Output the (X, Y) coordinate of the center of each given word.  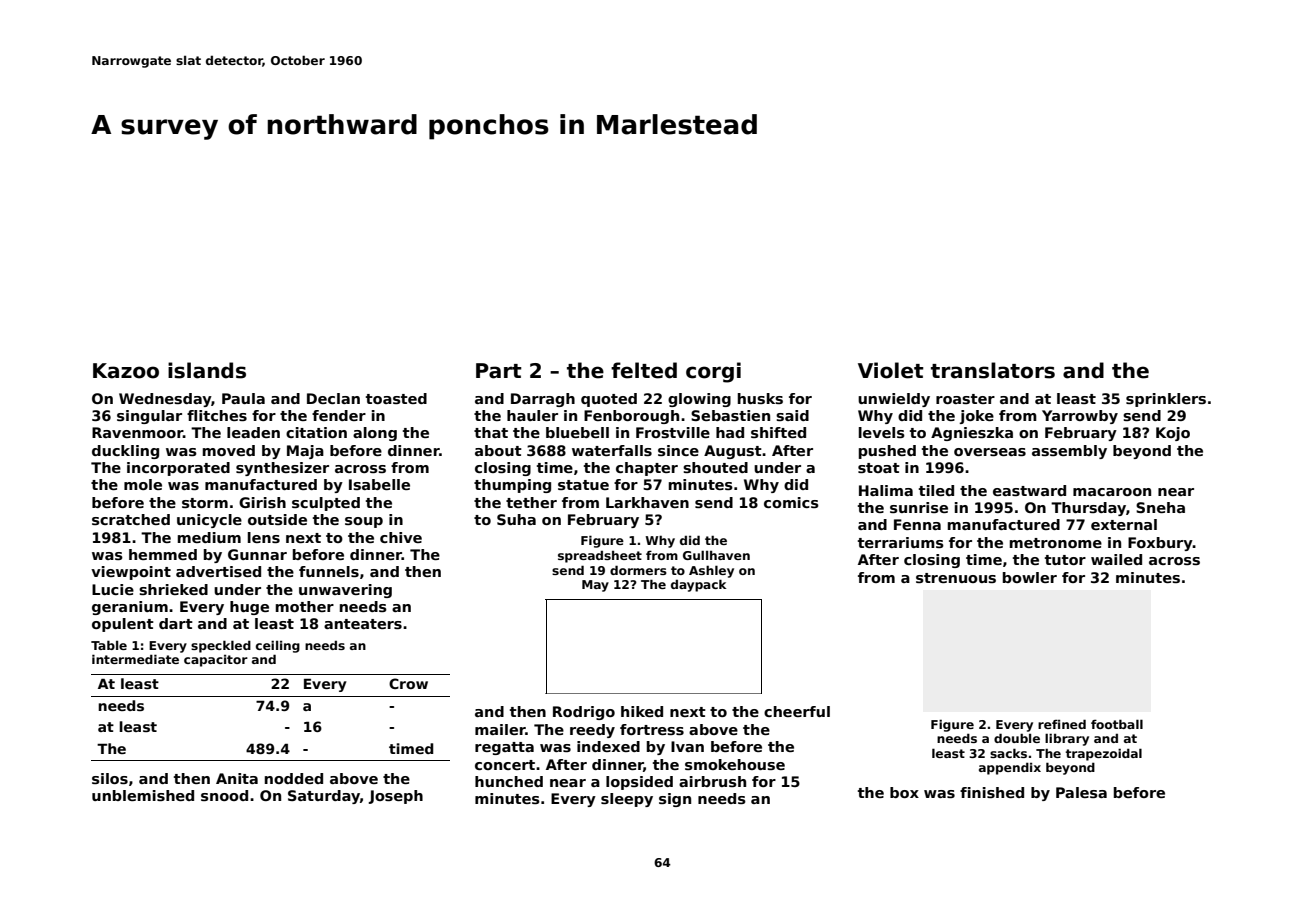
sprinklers (1166, 400)
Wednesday (165, 400)
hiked (642, 711)
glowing (699, 400)
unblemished (143, 795)
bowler (1030, 577)
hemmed (163, 554)
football (1117, 724)
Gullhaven (716, 555)
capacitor (216, 661)
